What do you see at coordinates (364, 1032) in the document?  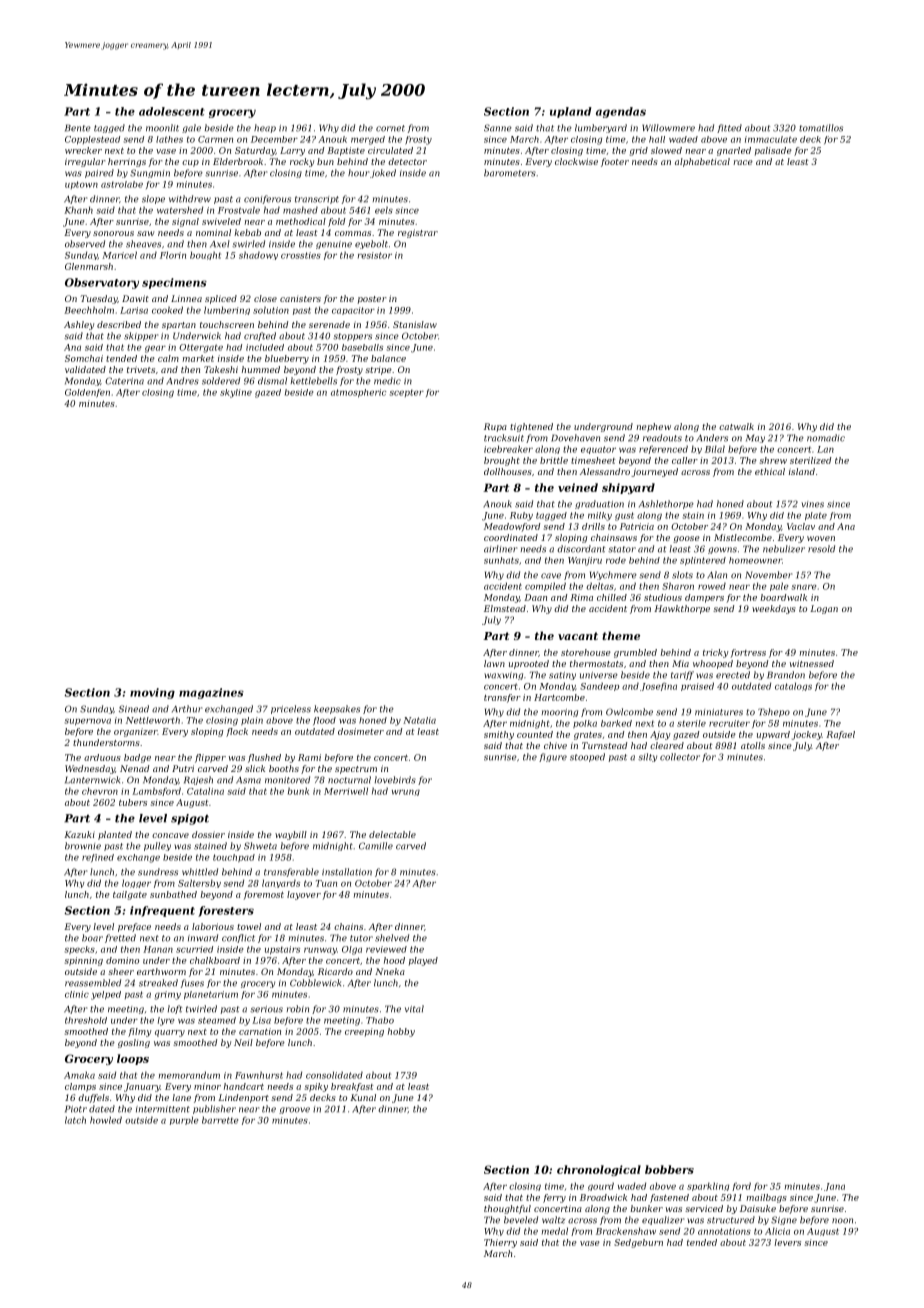 I see `creeping` at bounding box center [364, 1032].
